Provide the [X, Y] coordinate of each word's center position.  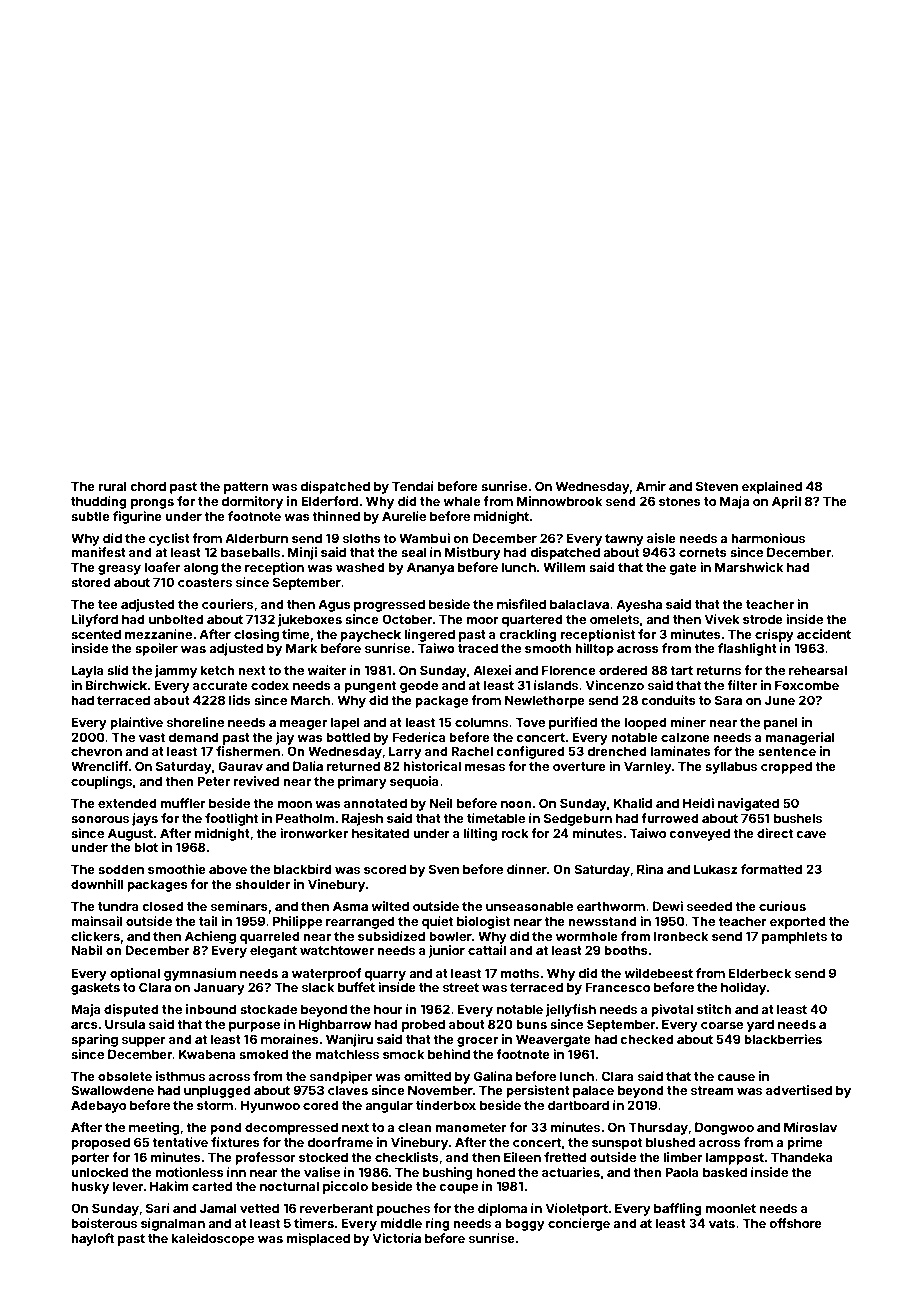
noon [516, 804]
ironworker [314, 833]
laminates [680, 751]
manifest [98, 552]
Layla [88, 671]
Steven [717, 486]
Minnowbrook [559, 501]
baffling [678, 1209]
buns [531, 1024]
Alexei [492, 670]
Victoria [397, 1238]
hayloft [92, 1239]
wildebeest [658, 973]
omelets [614, 619]
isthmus [180, 1076]
